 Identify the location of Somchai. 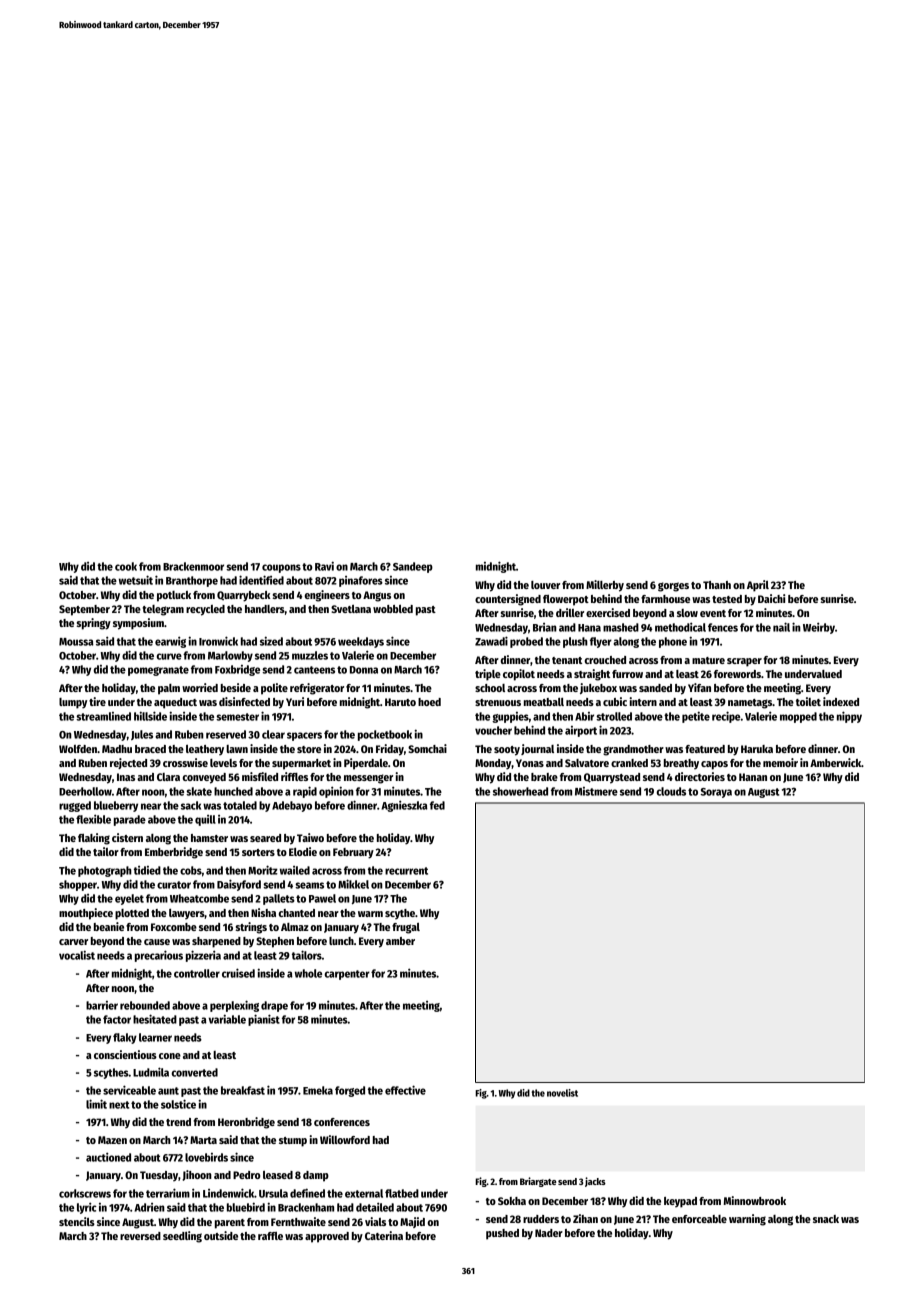
(427, 748).
